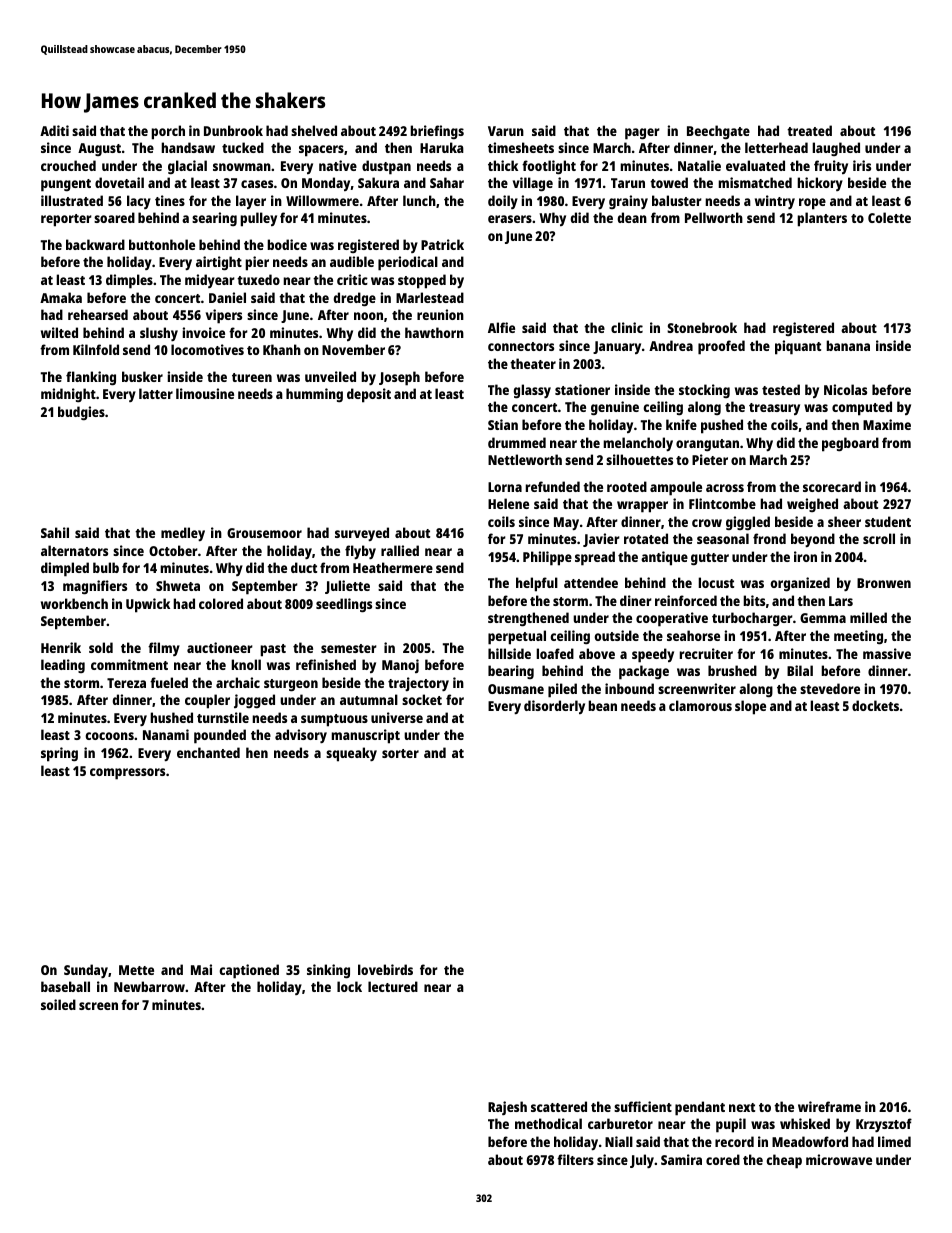  Describe the element at coordinates (142, 376) in the document. I see `busker` at that location.
